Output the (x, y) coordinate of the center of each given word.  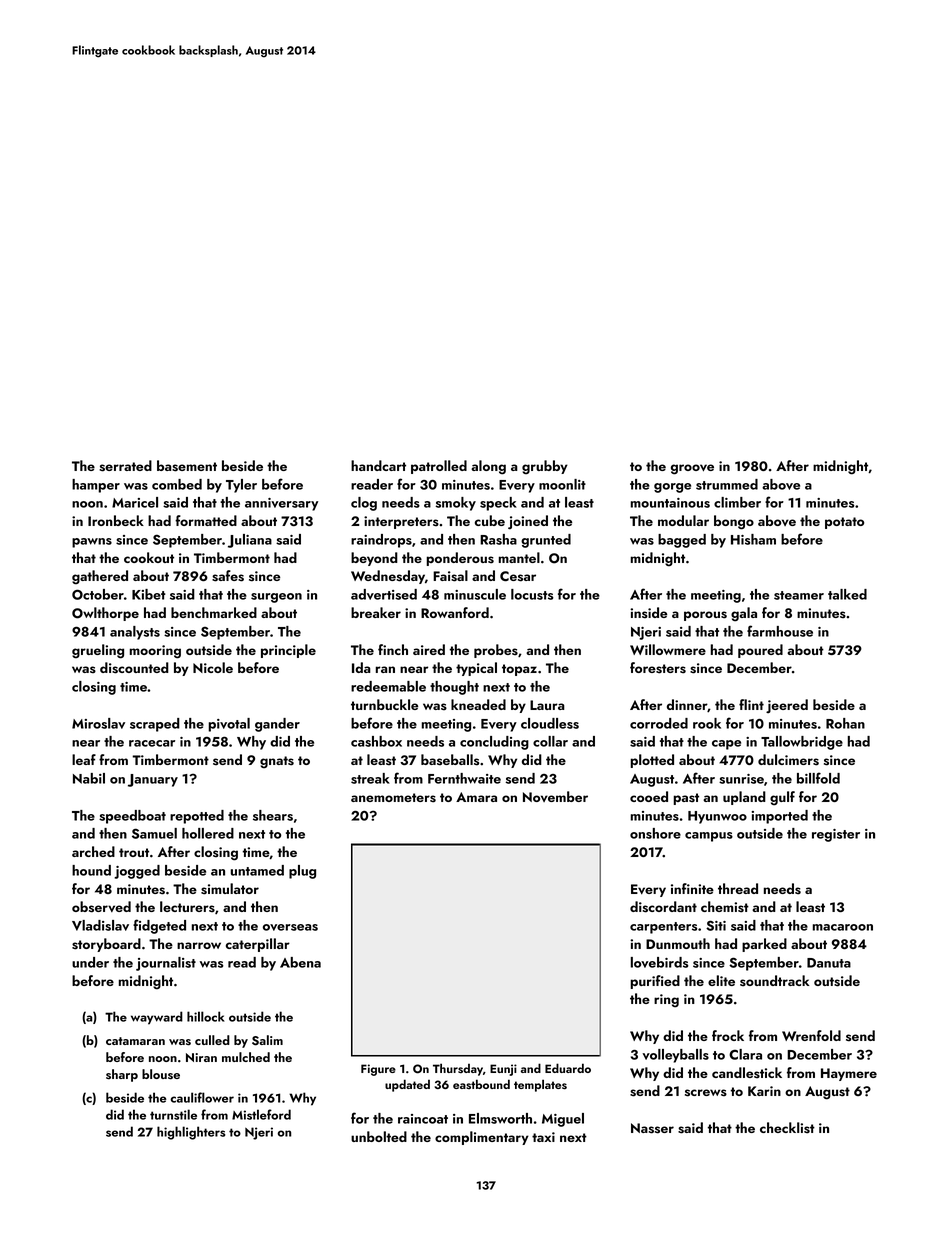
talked (847, 594)
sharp (122, 1075)
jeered (787, 706)
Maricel (135, 502)
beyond (374, 559)
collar (550, 741)
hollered (208, 833)
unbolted (379, 1136)
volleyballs (675, 1056)
